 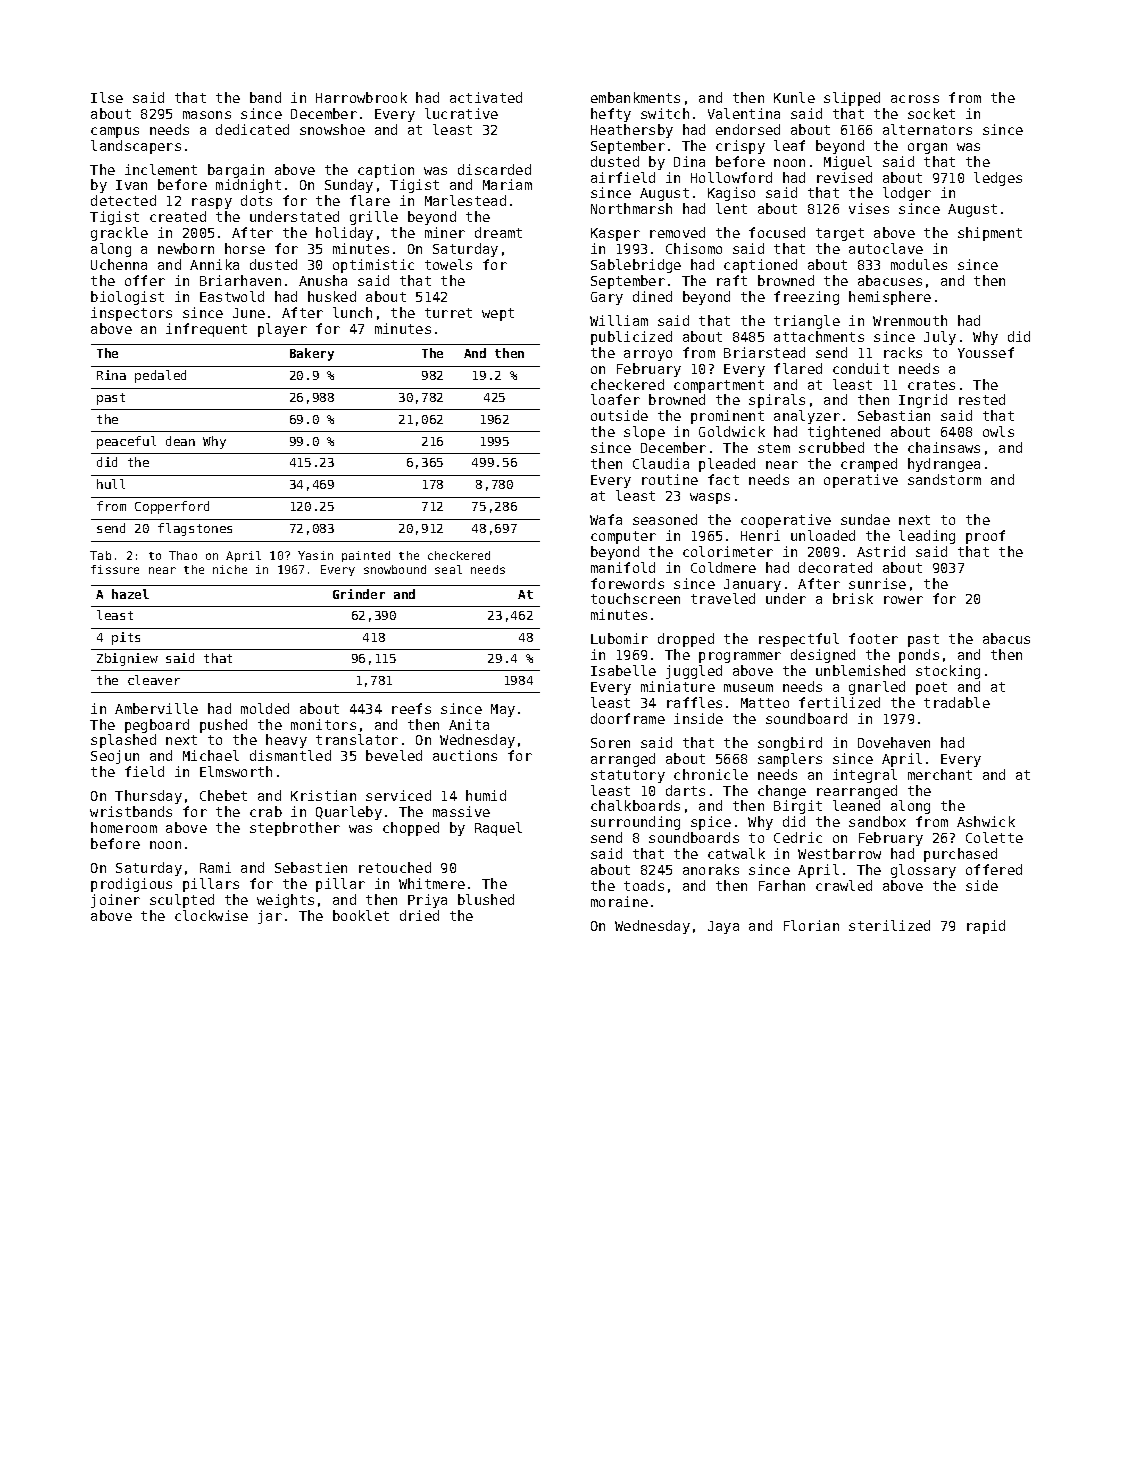 I want to click on weights, so click(x=285, y=901).
